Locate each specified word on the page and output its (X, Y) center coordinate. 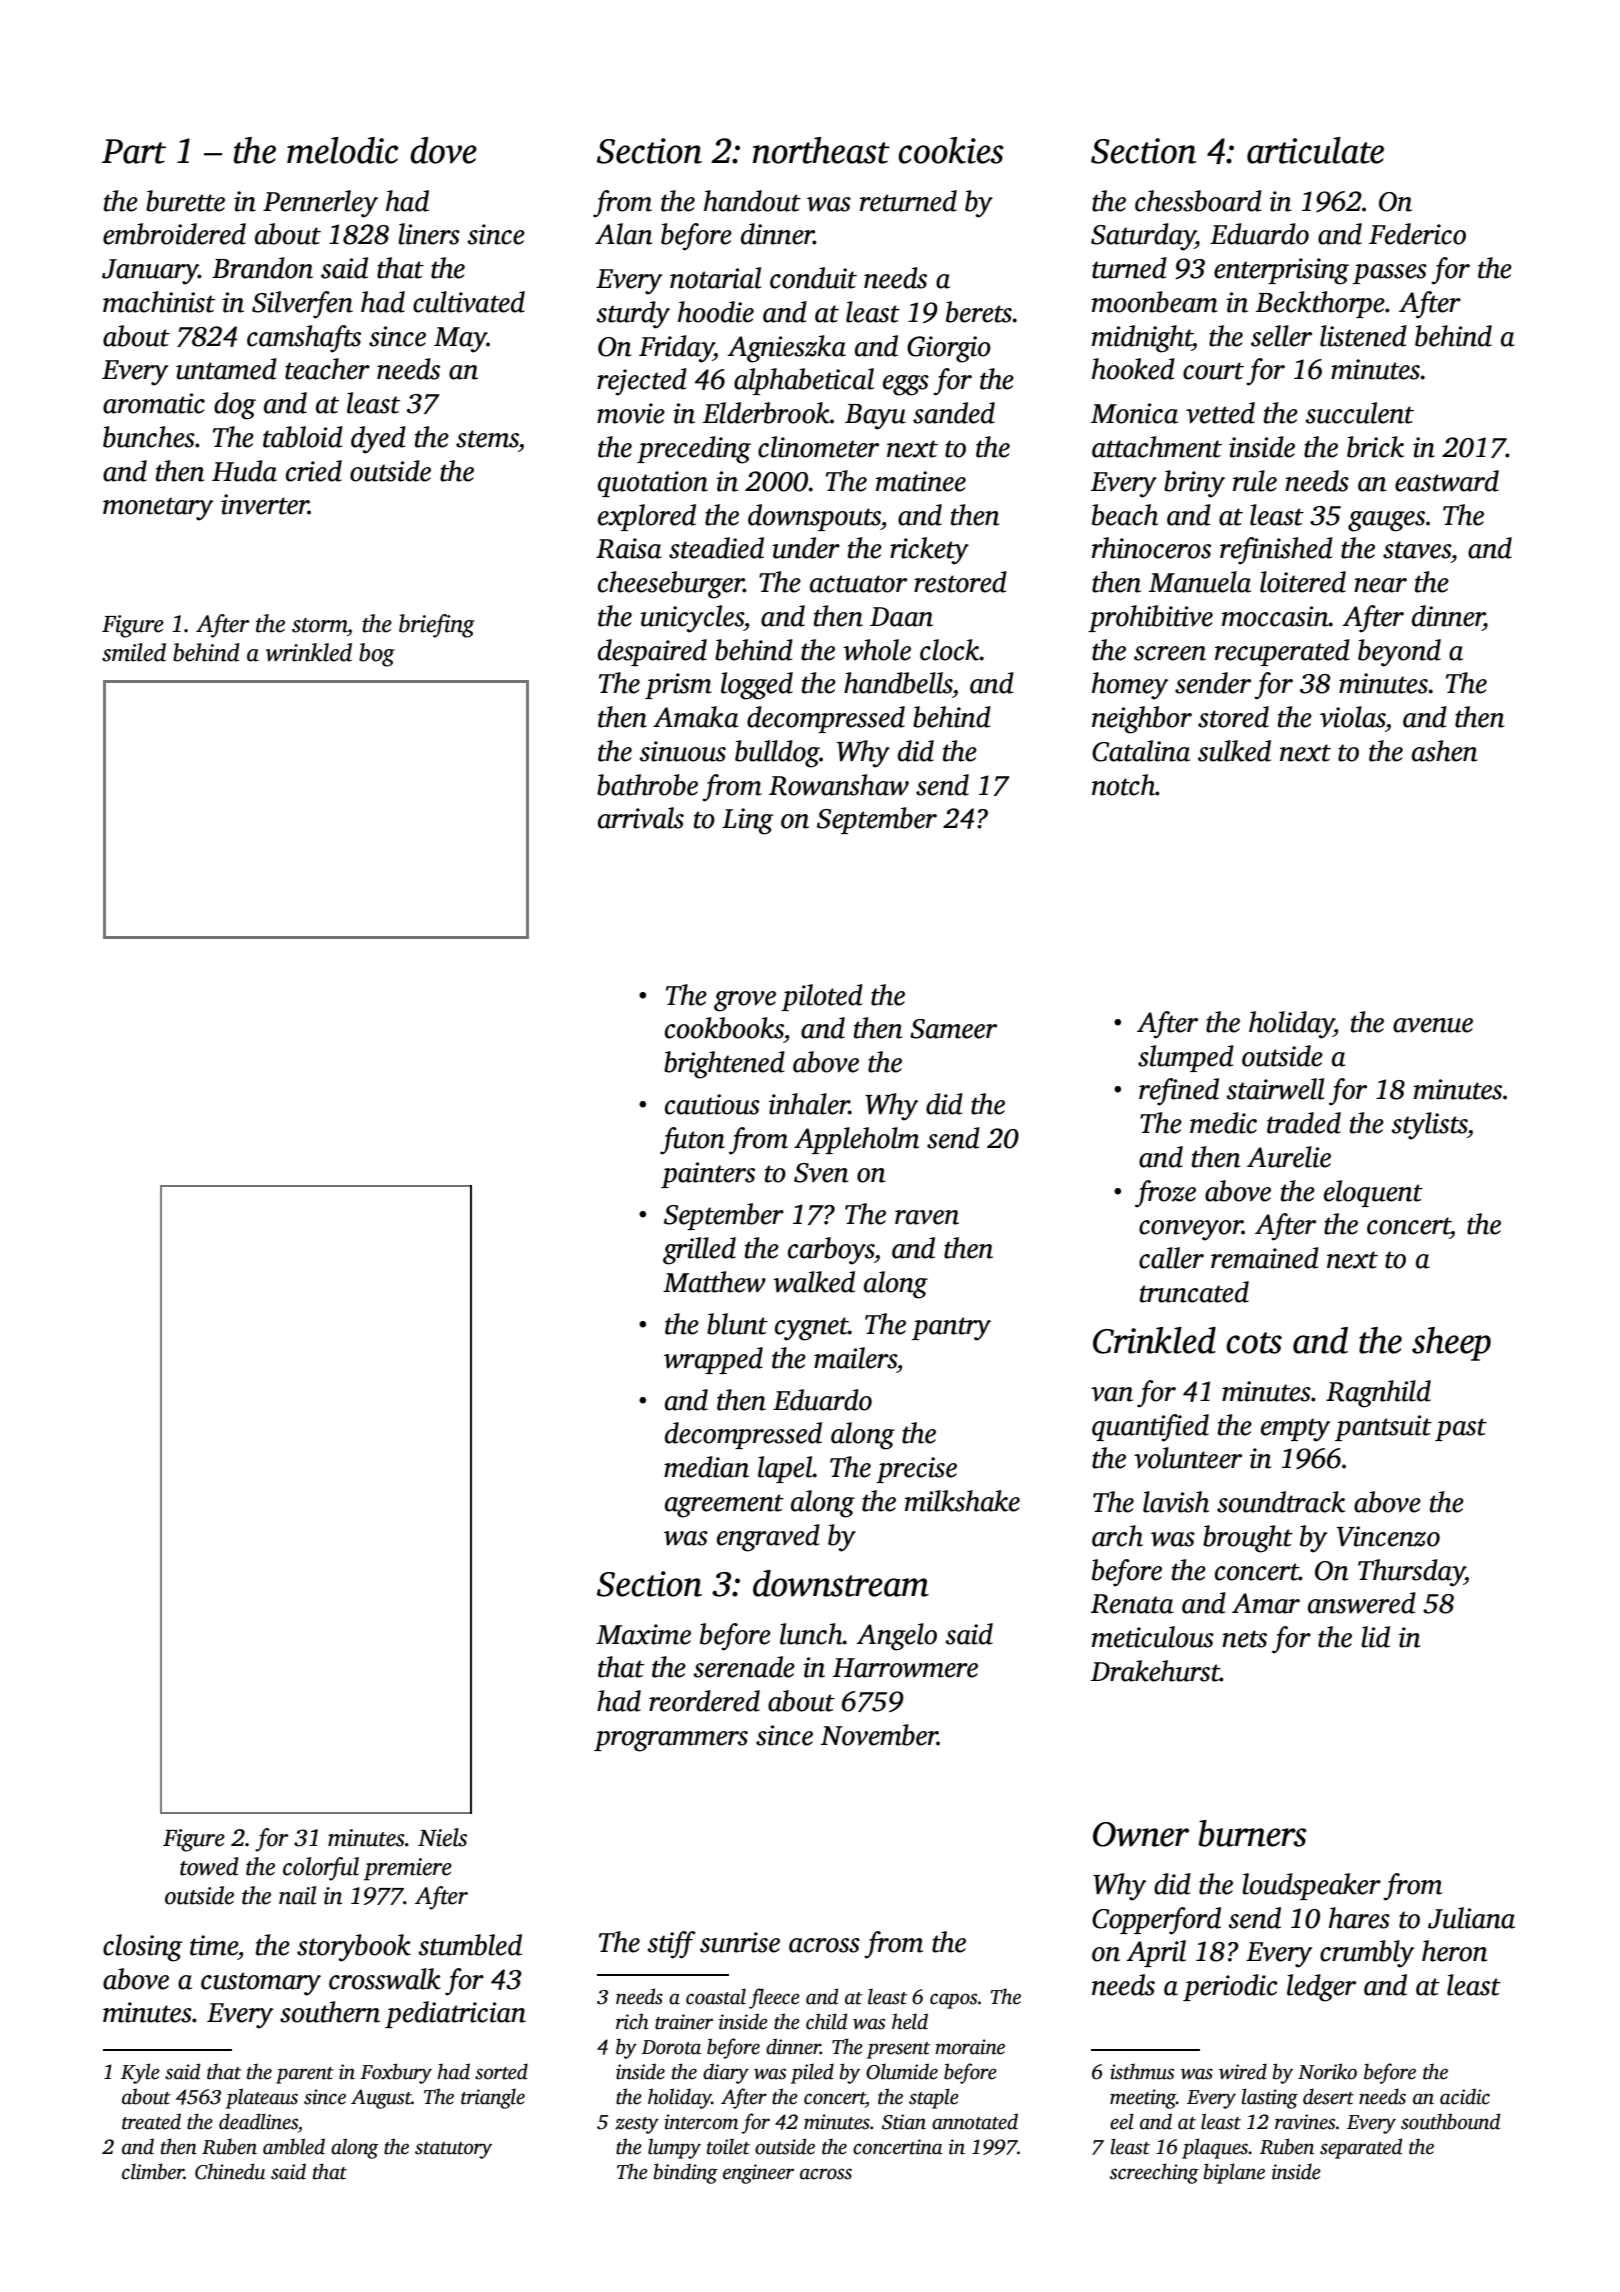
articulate (1315, 150)
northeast (821, 150)
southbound (1450, 2121)
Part (134, 151)
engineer (758, 2174)
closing (142, 1948)
